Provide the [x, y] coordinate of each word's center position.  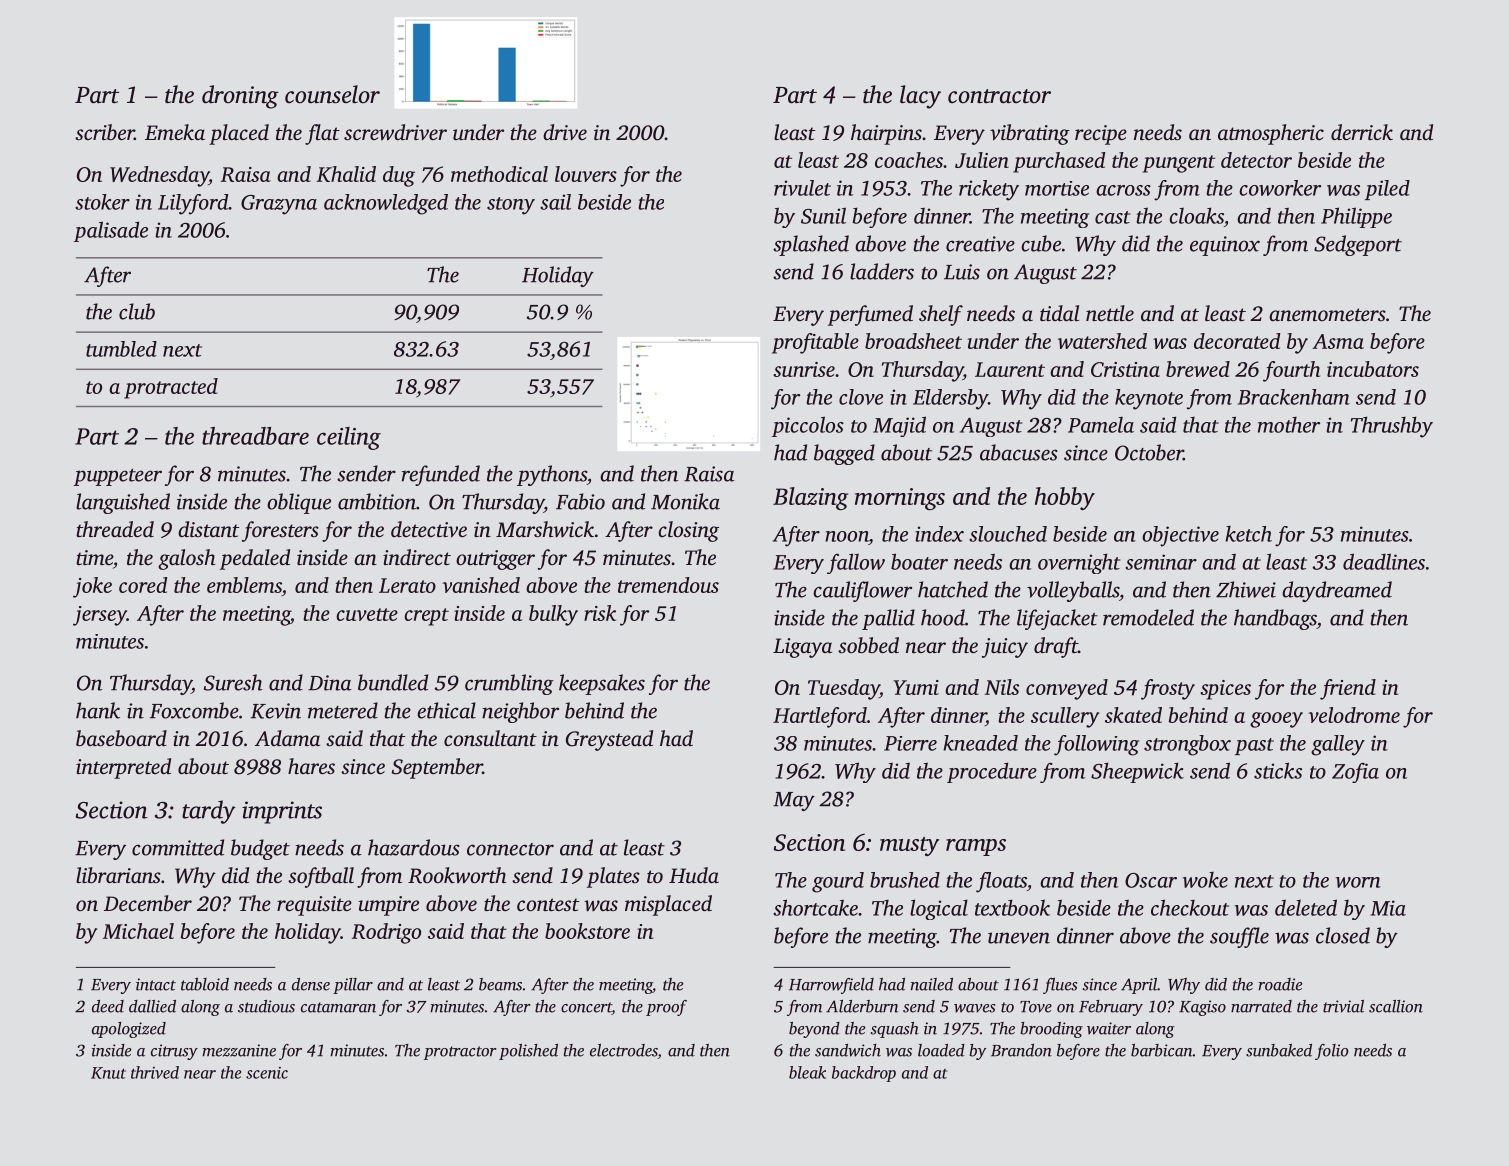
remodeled [1148, 617]
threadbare [255, 436]
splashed [811, 245]
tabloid [205, 984]
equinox [1225, 246]
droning [240, 97]
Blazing [811, 498]
